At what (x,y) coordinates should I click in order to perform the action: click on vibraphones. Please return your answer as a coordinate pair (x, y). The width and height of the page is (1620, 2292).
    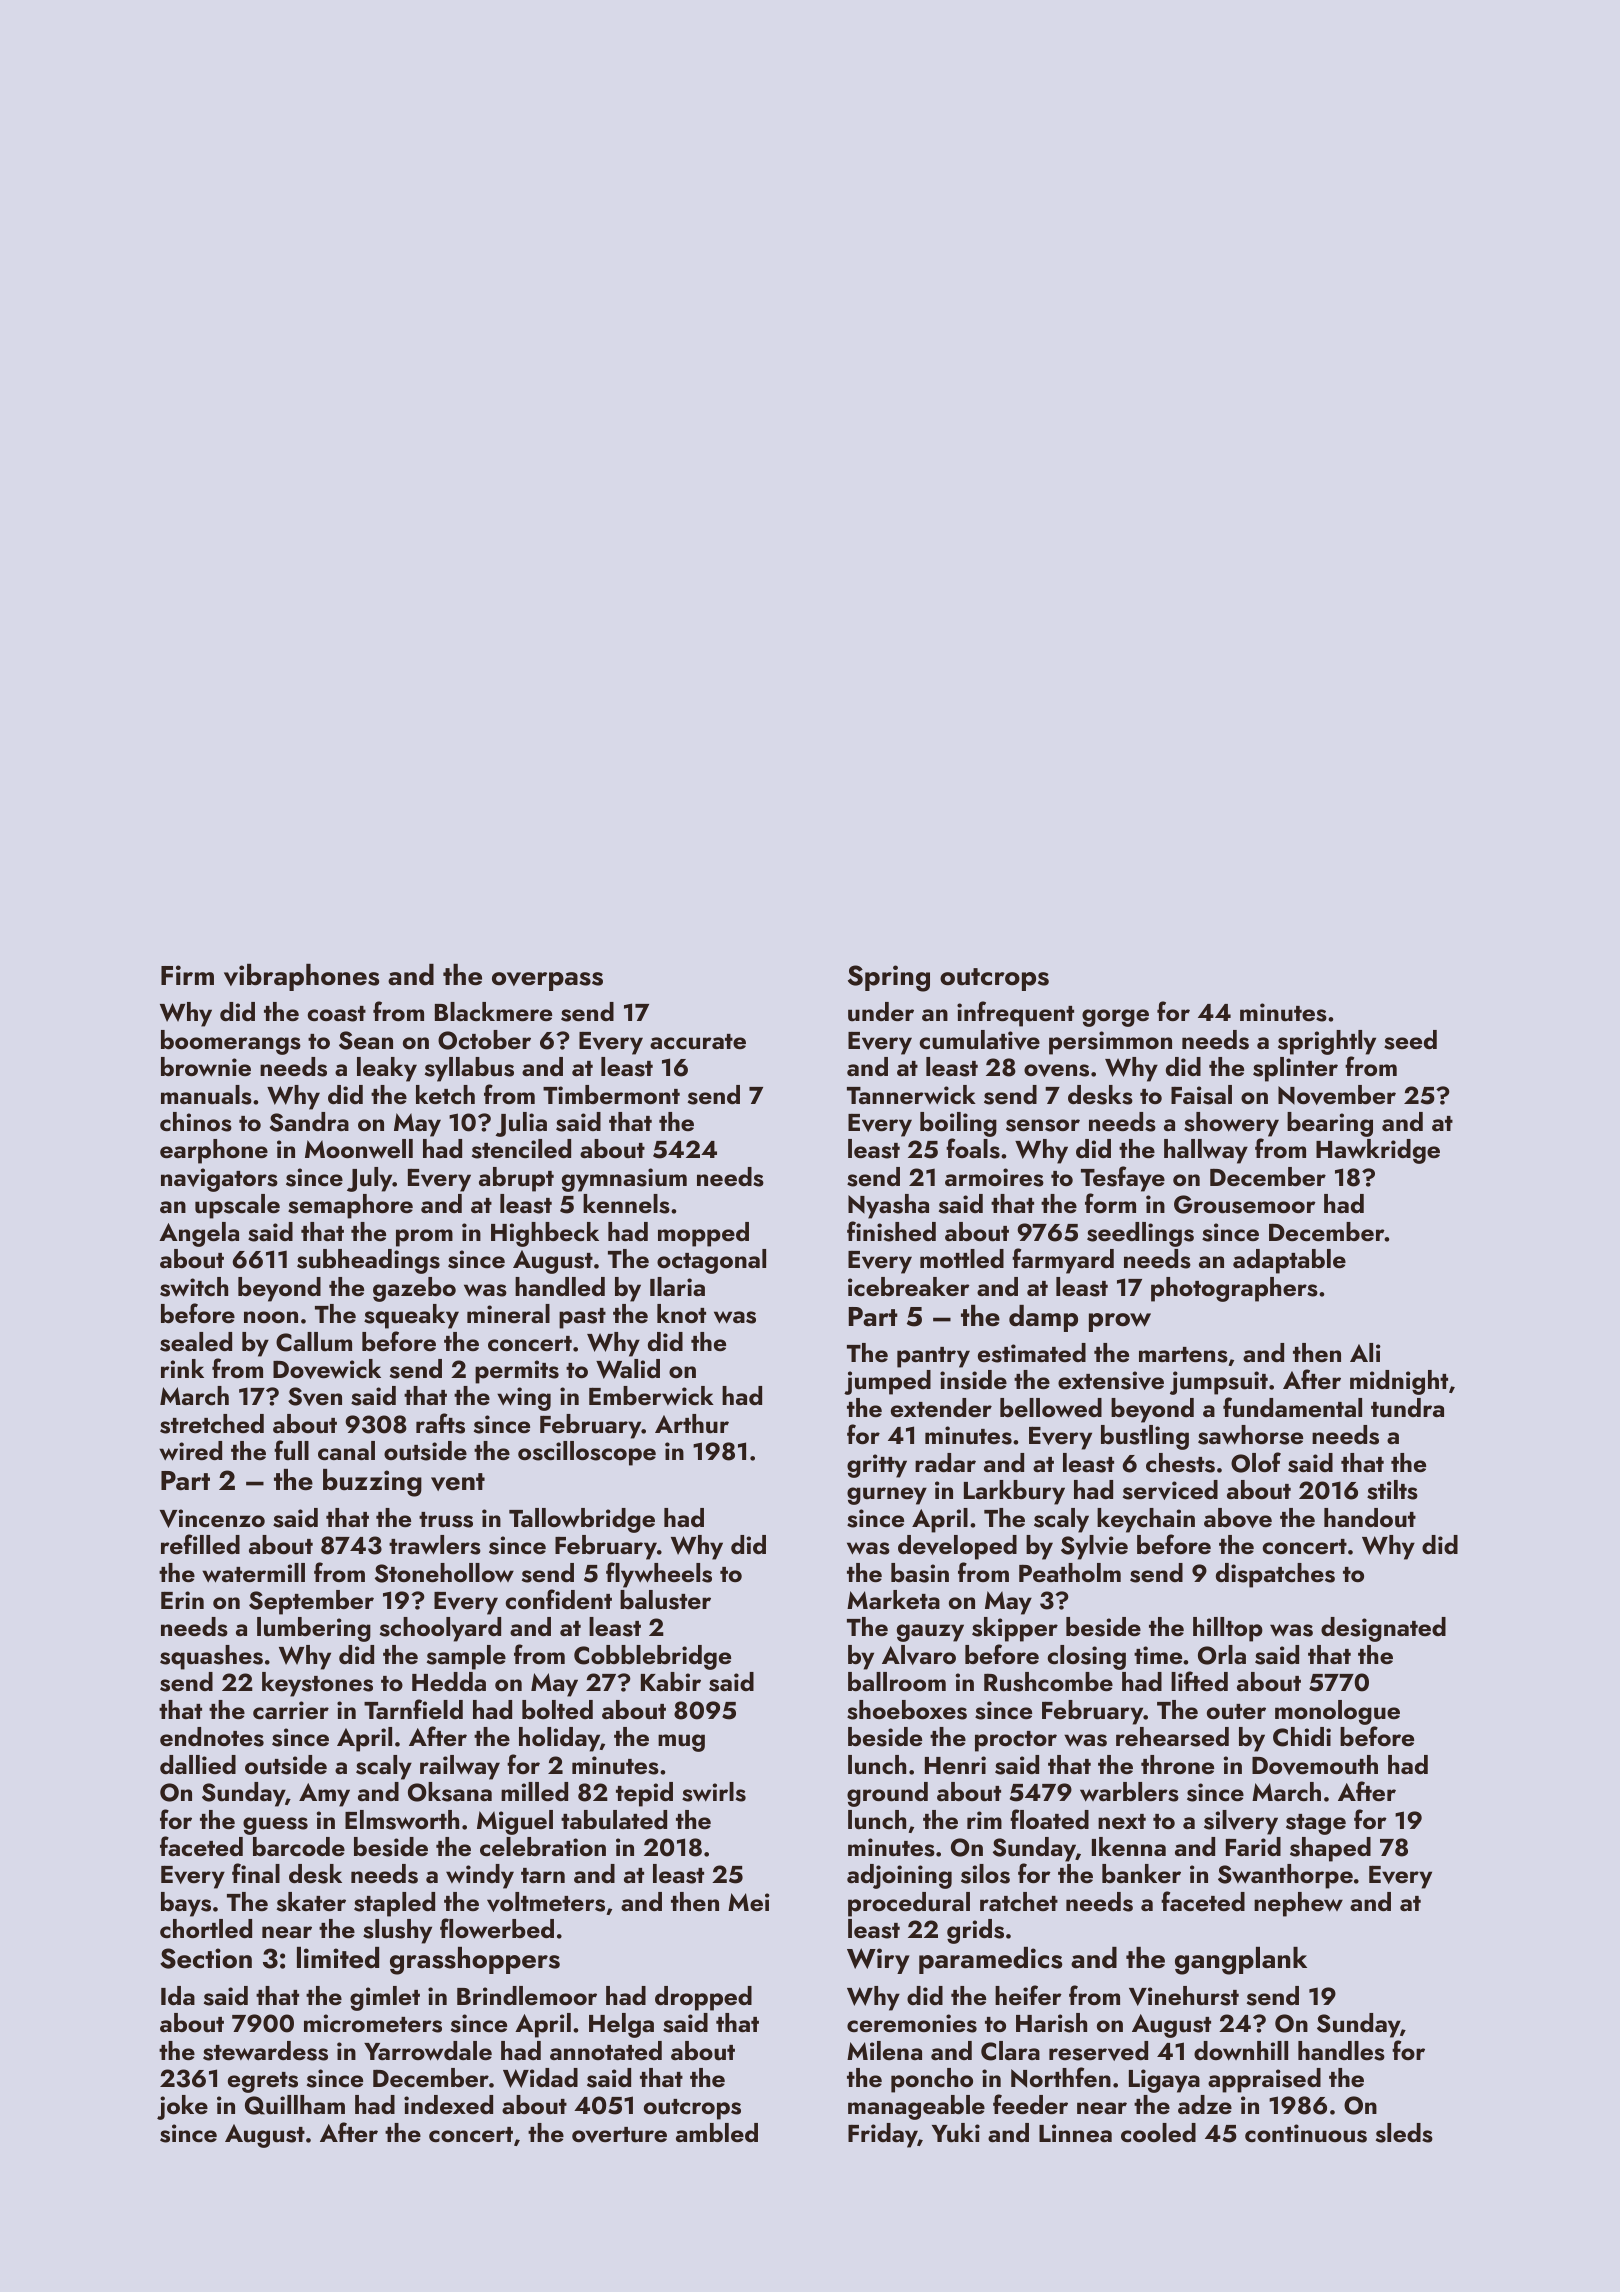
    Looking at the image, I should click on (301, 977).
